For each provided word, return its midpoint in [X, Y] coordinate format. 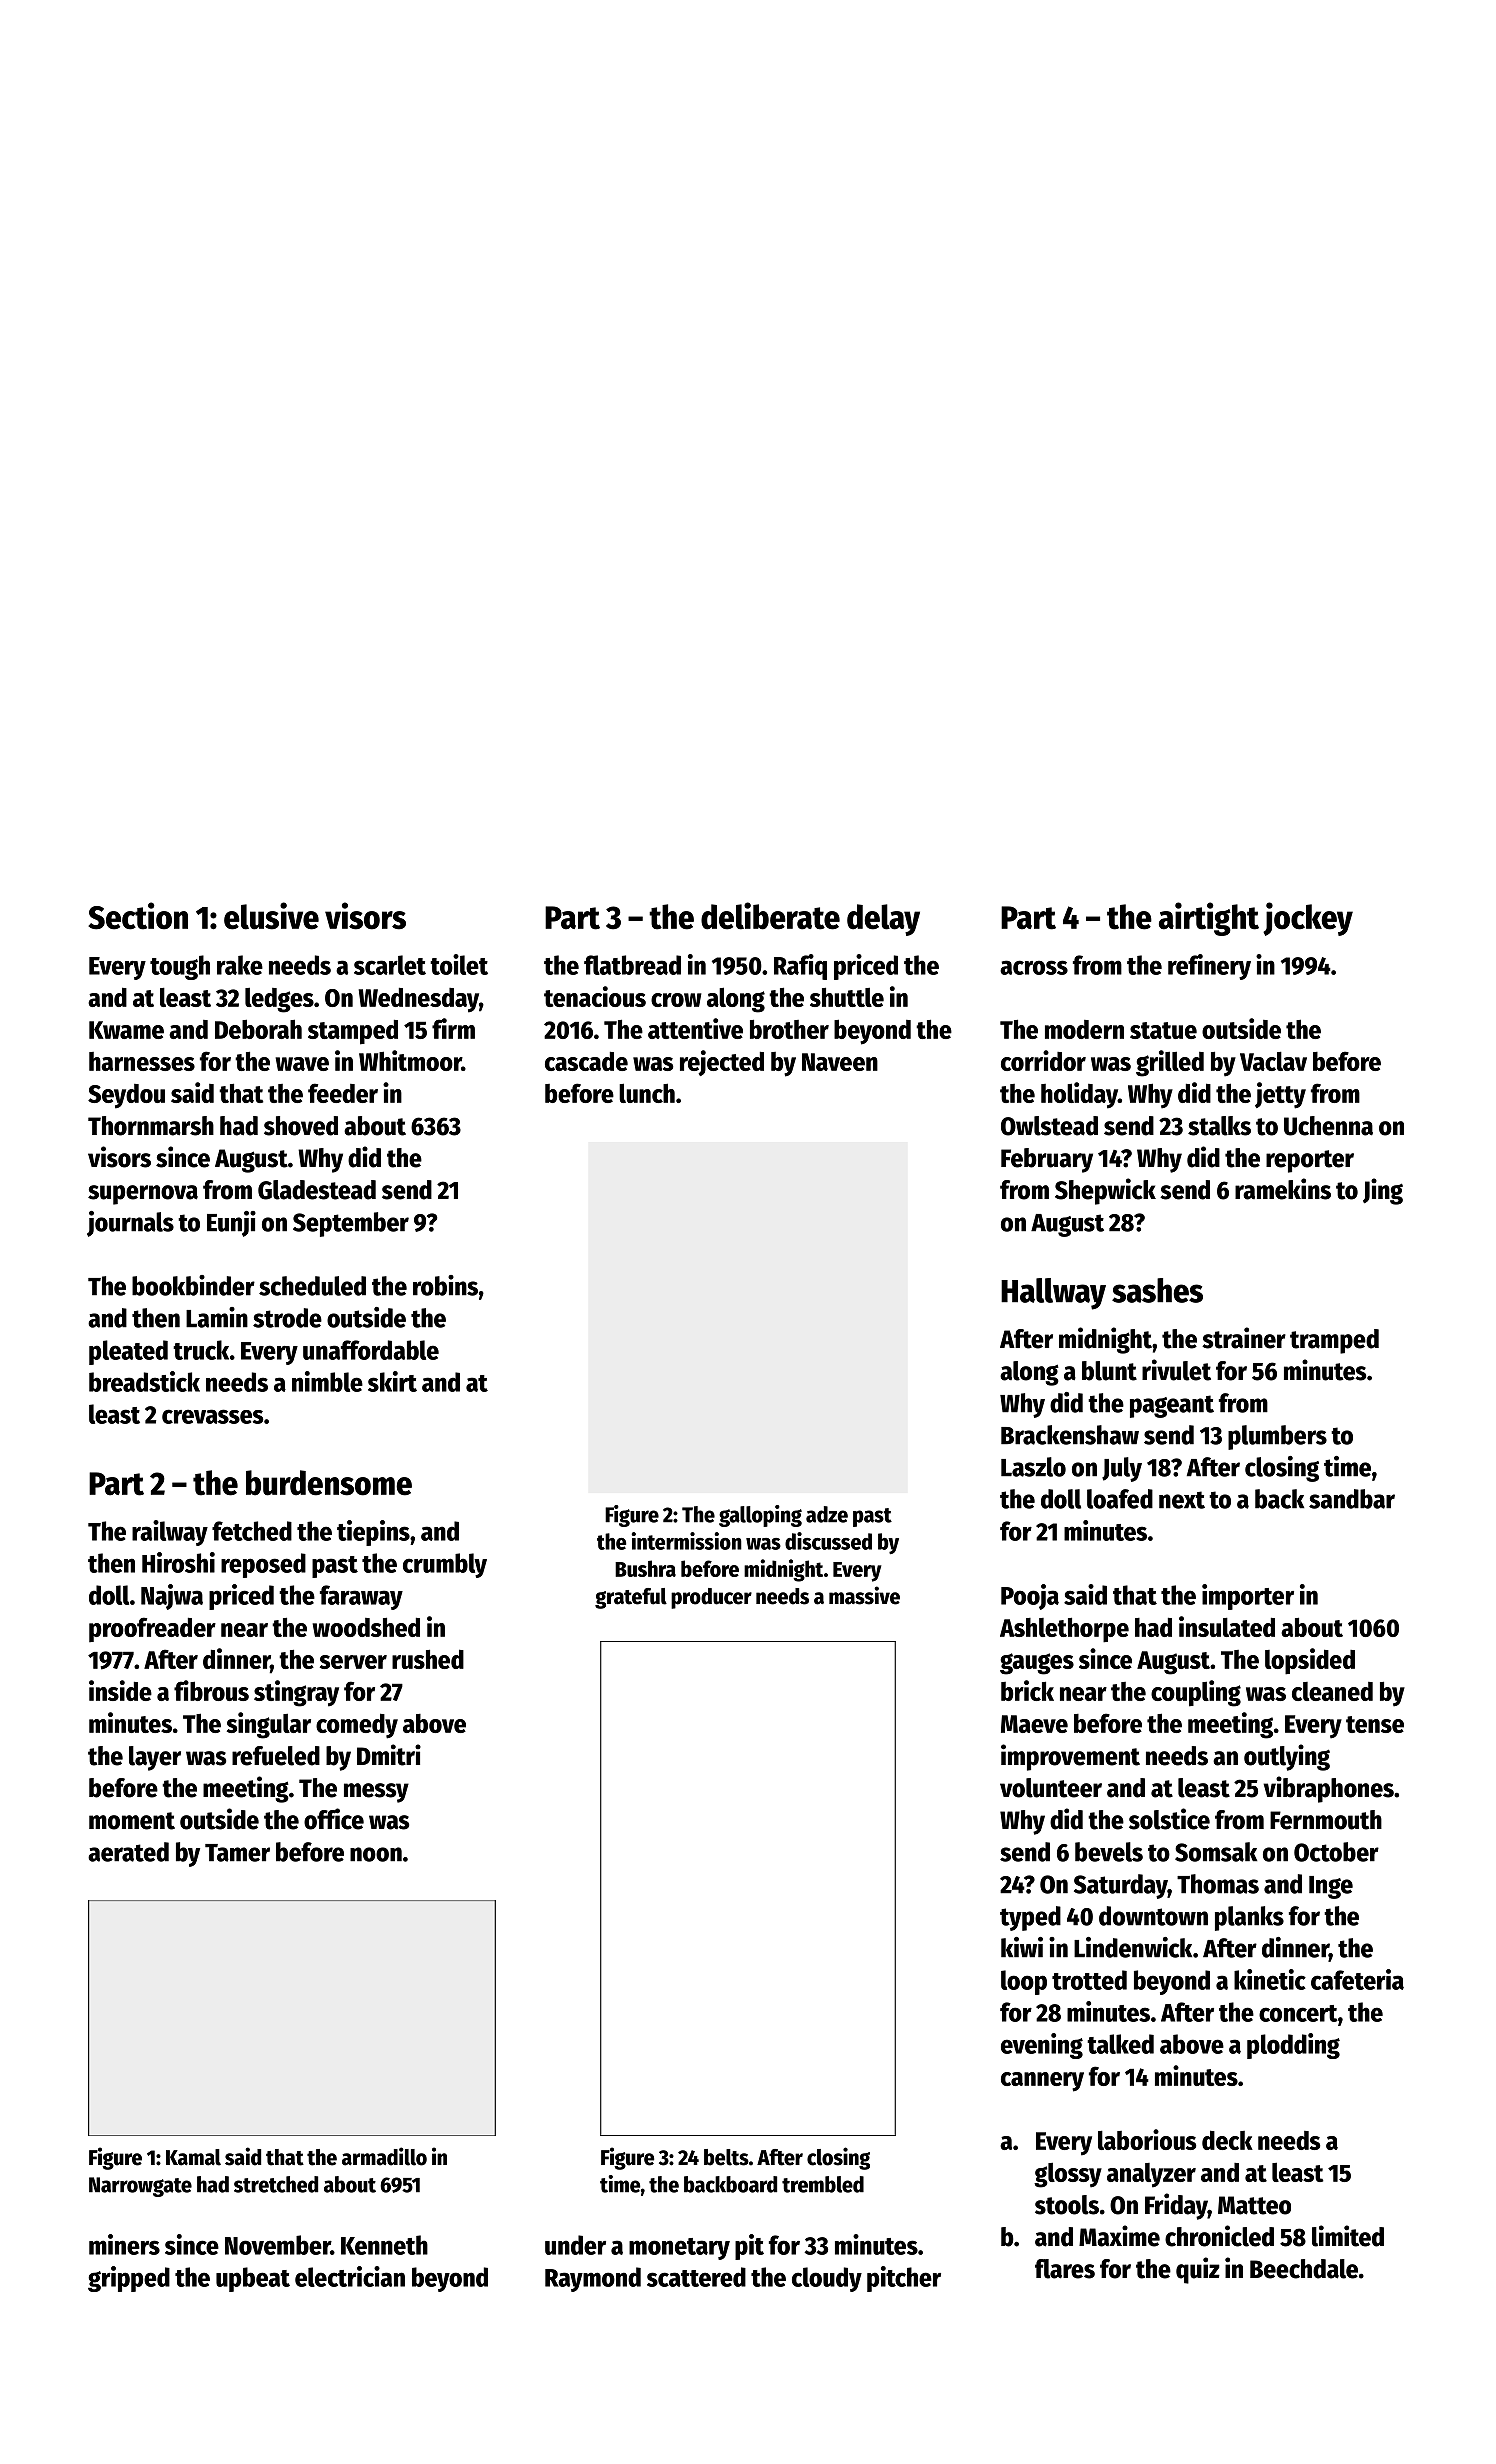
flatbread [632, 965]
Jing [1383, 1191]
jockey [1308, 919]
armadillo [384, 2156]
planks [1249, 1918]
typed [1030, 1918]
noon [376, 1854]
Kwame [126, 1030]
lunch [647, 1093]
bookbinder [193, 1285]
